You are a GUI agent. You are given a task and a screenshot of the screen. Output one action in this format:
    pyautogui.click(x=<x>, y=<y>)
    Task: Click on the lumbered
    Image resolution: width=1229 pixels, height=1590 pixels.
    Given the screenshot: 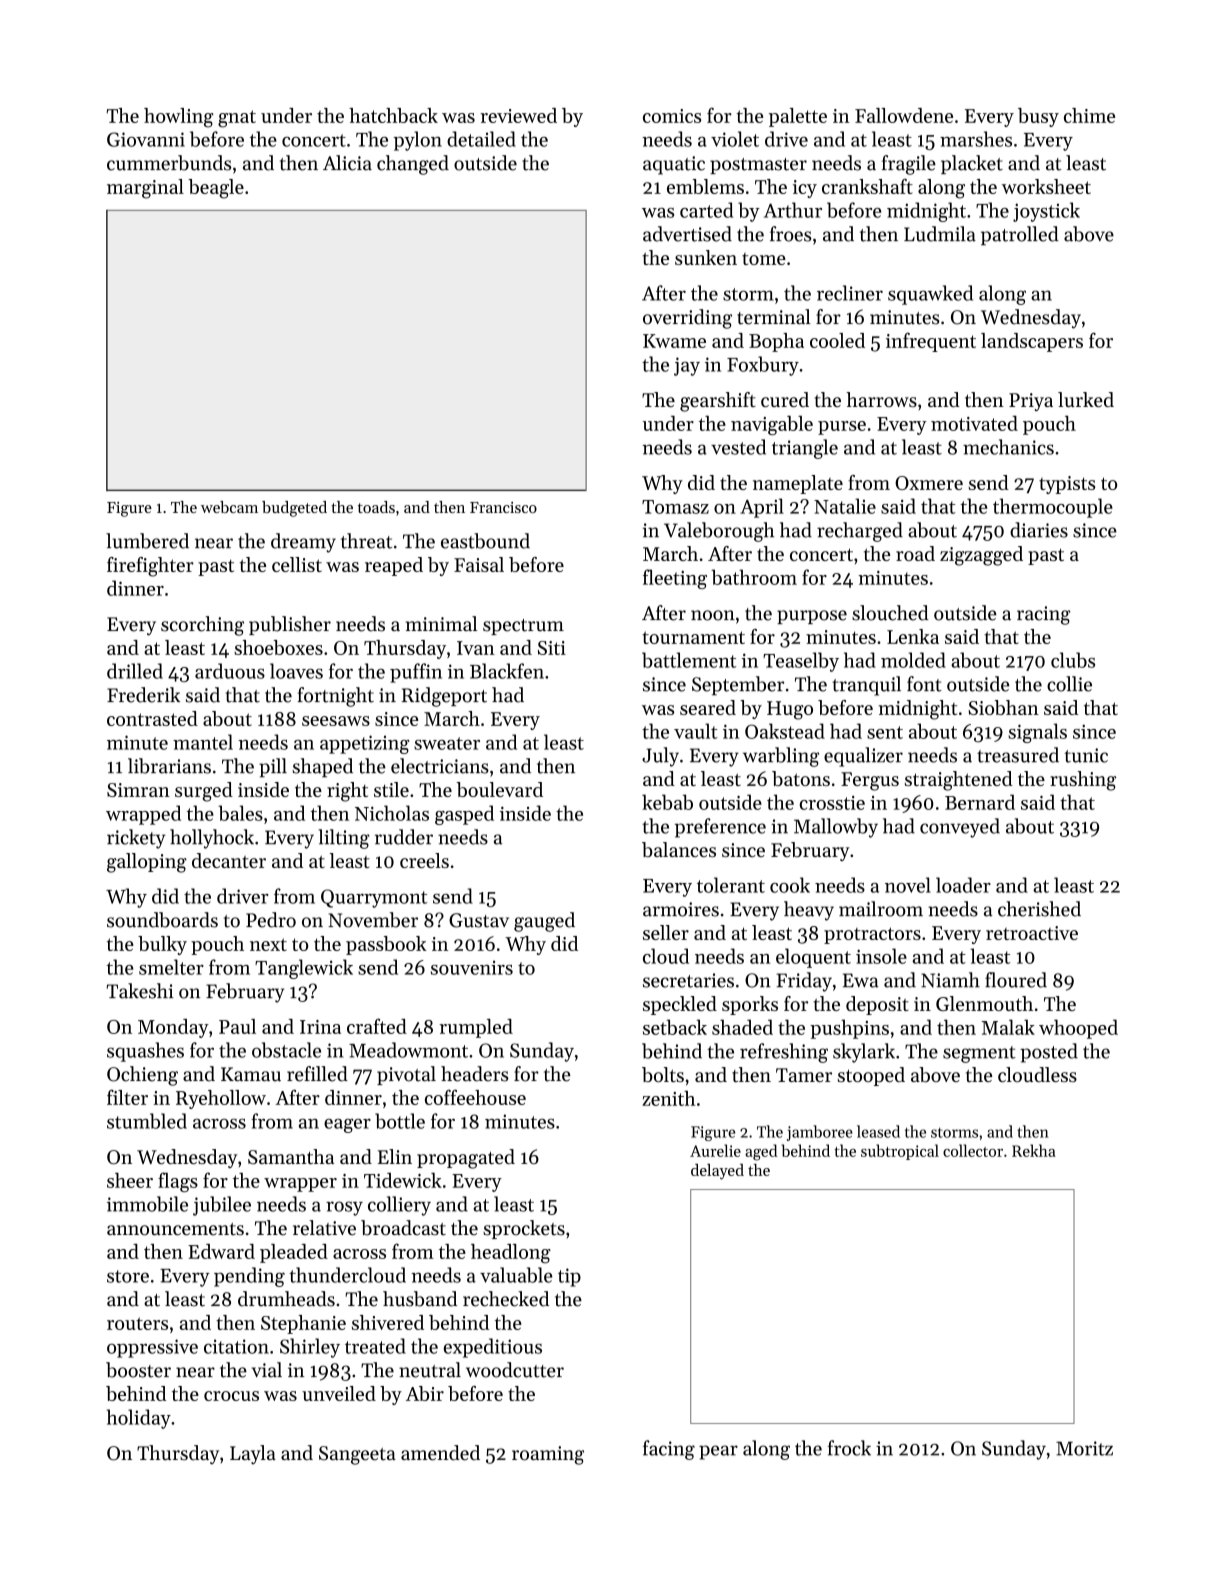 What is the action you would take?
    pyautogui.click(x=147, y=541)
